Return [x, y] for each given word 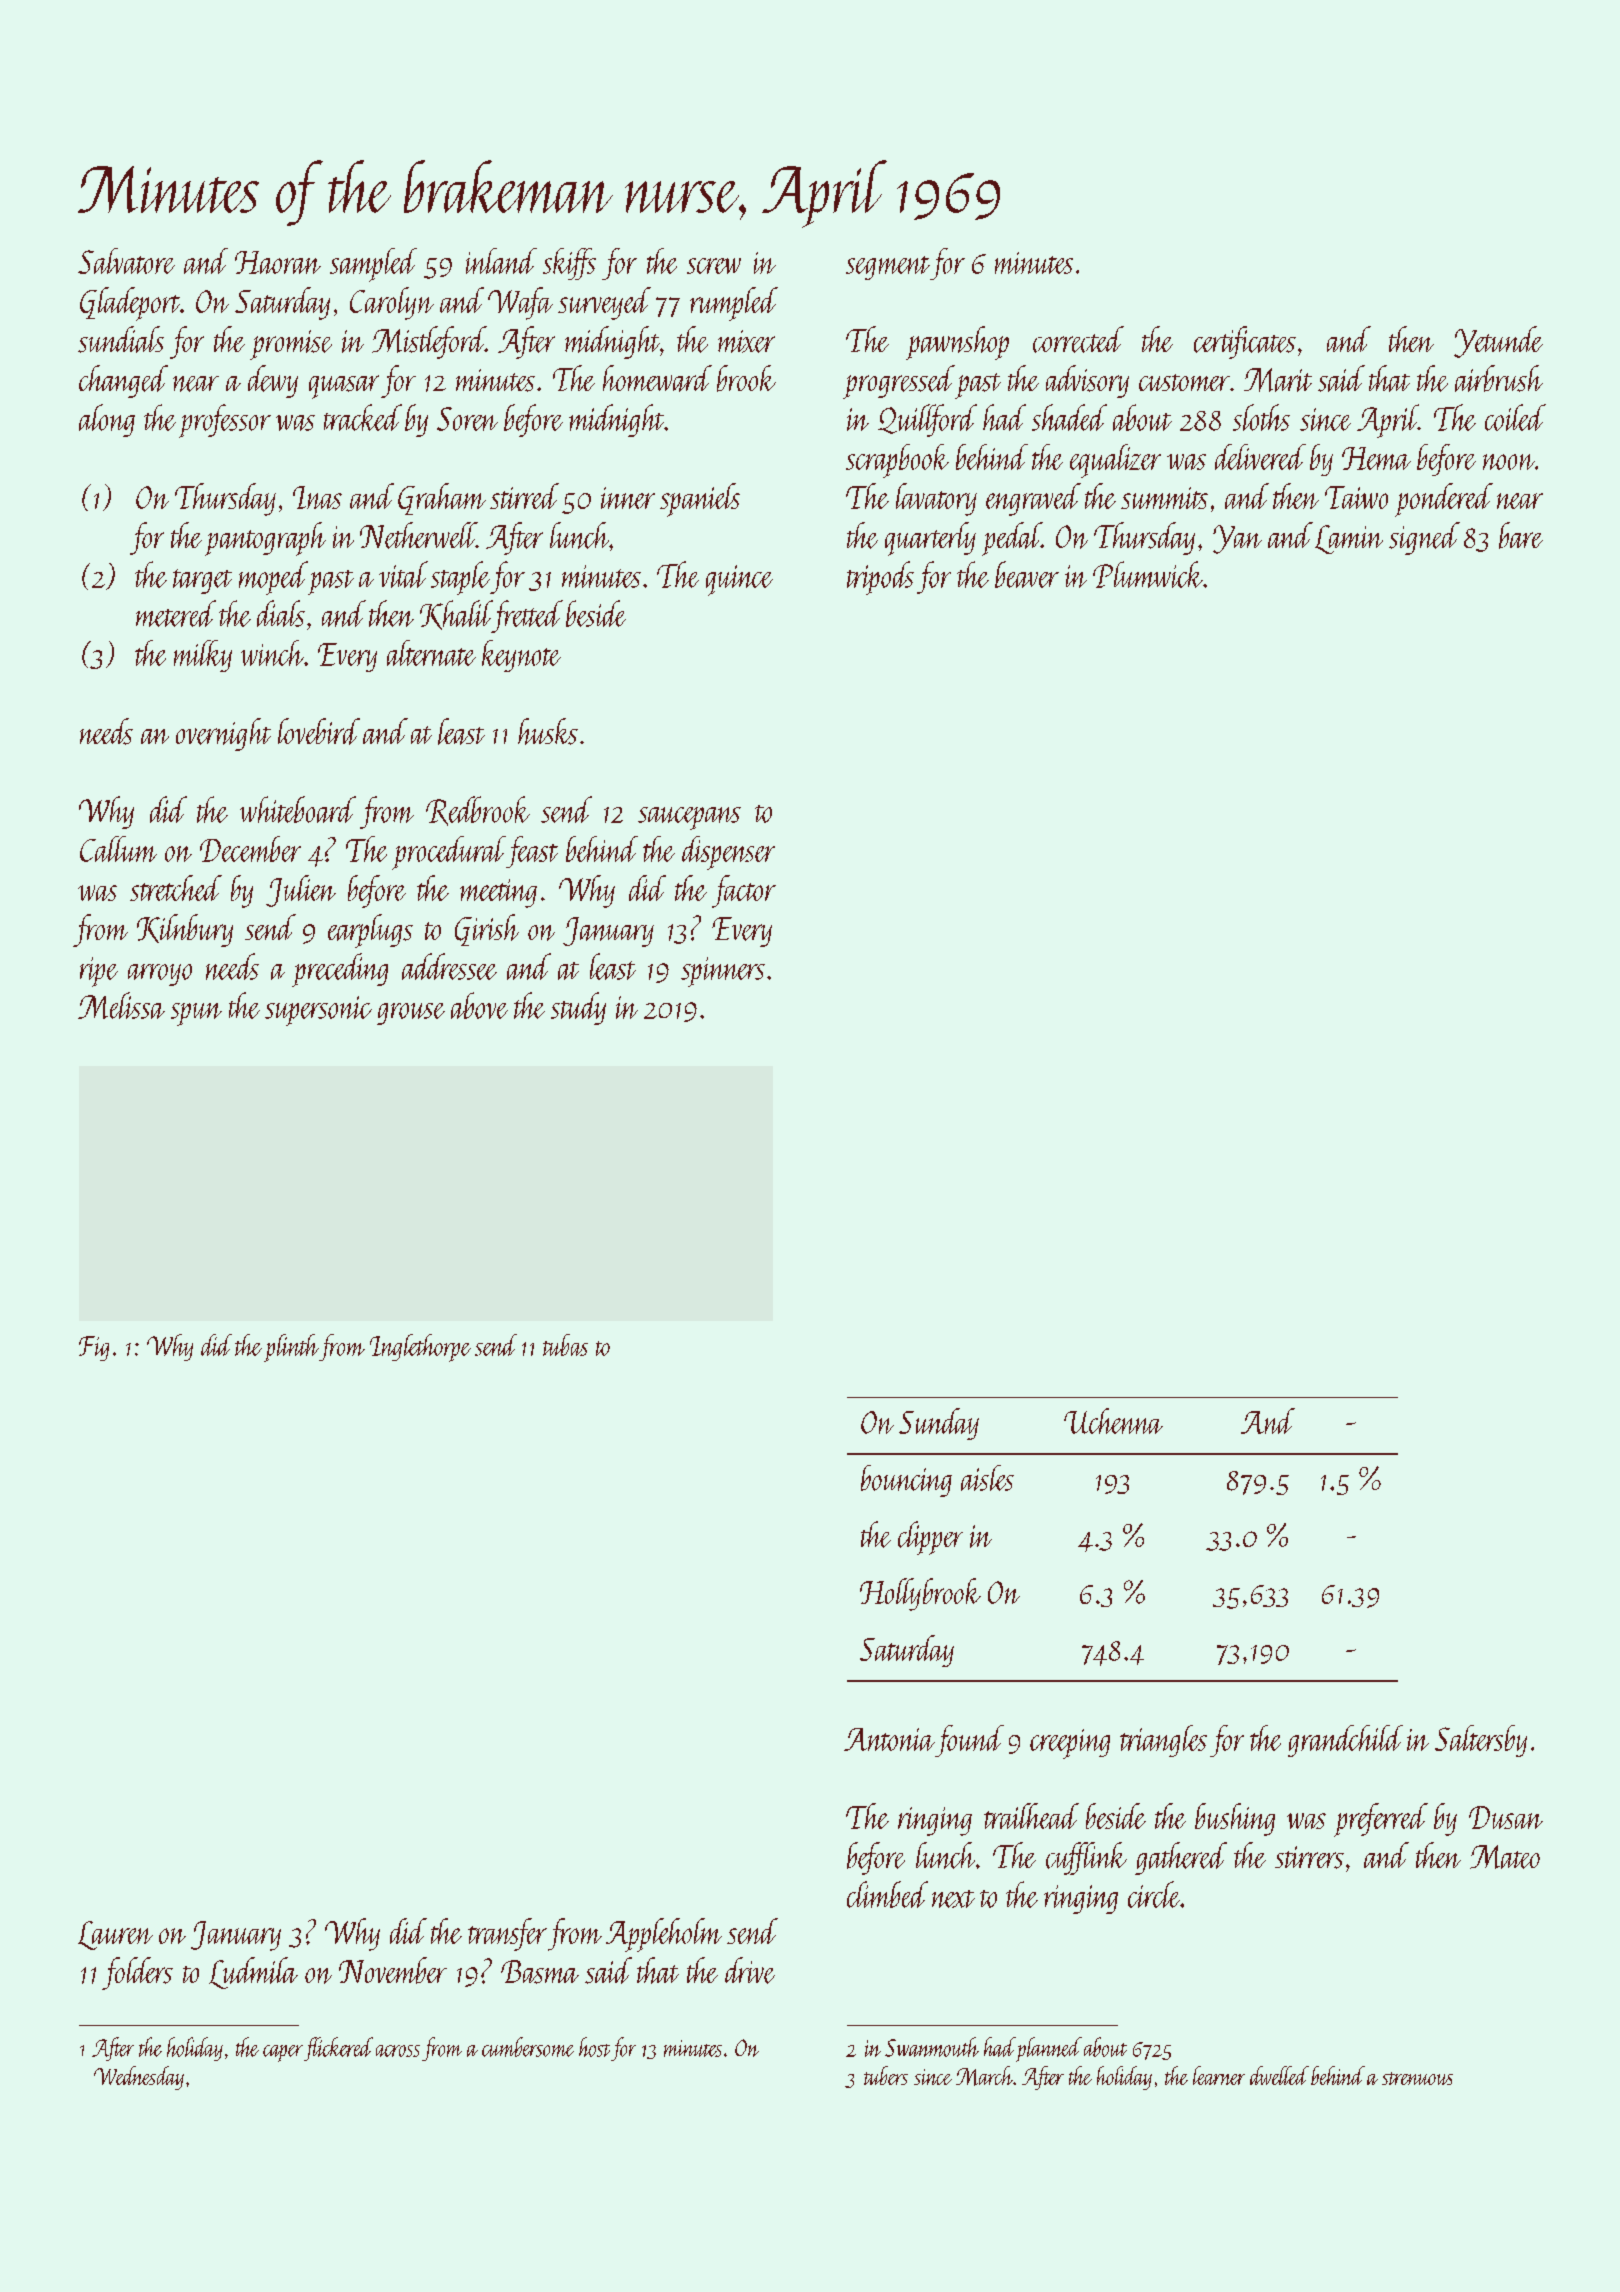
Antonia [889, 1739]
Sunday [939, 1424]
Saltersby [1481, 1741]
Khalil [456, 616]
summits [1164, 498]
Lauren [115, 1935]
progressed [899, 382]
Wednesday [139, 2078]
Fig [94, 1348]
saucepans [689, 818]
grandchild [1345, 1741]
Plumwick [1148, 574]
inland [501, 261]
